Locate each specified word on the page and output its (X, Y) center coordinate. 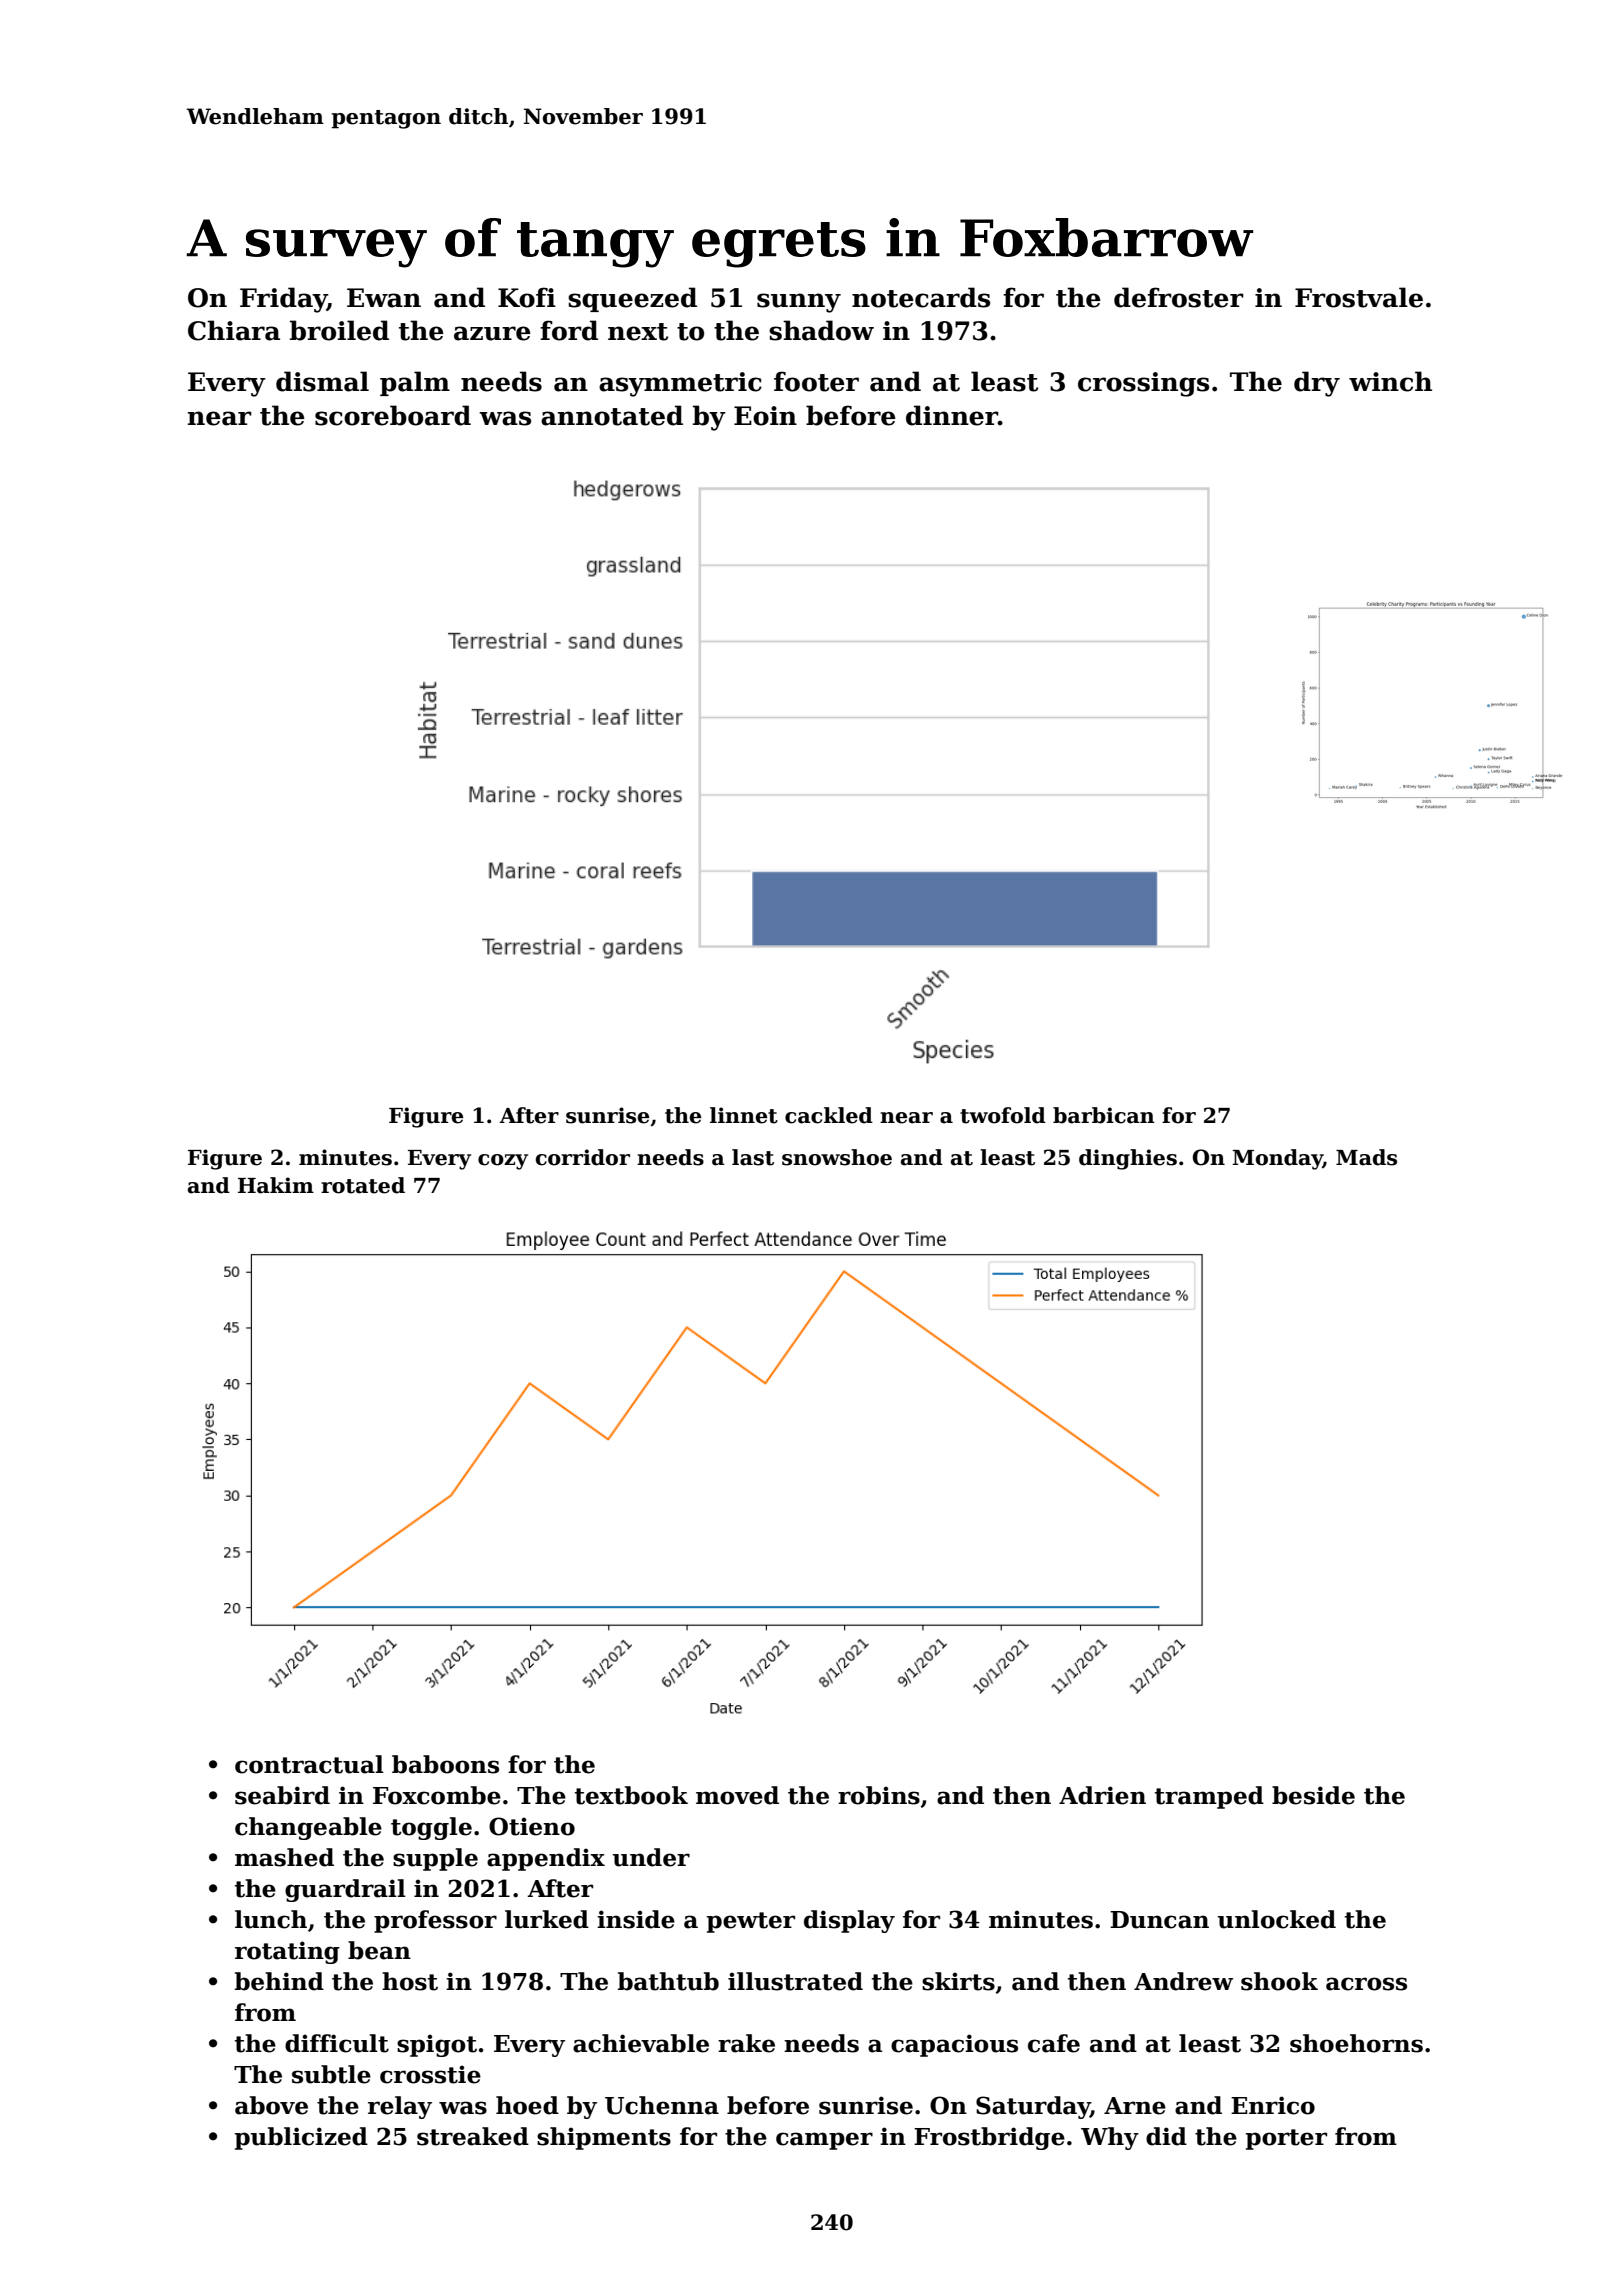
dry (1317, 384)
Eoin (765, 416)
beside (1313, 1795)
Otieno (532, 1826)
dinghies (1128, 1159)
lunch (271, 1919)
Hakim (276, 1185)
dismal (322, 381)
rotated (363, 1185)
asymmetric (680, 384)
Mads (1366, 1157)
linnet (744, 1115)
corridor (583, 1157)
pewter (751, 1922)
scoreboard (393, 415)
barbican (1104, 1115)
